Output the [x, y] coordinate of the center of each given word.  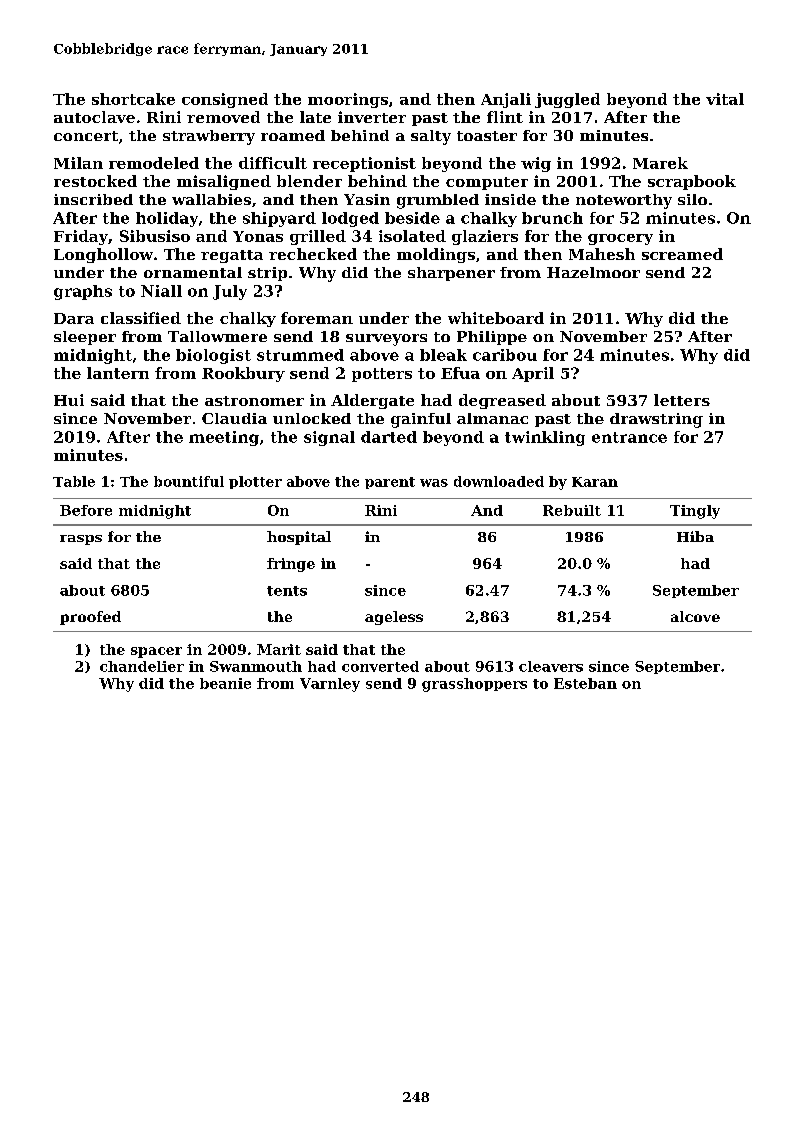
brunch [552, 218]
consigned [225, 100]
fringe [291, 565]
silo [692, 199]
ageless [394, 618]
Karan [595, 482]
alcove [695, 616]
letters [682, 400]
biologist [213, 356]
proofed [90, 618]
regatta [232, 256]
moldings [436, 255]
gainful [421, 420]
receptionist [364, 164]
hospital [299, 538]
